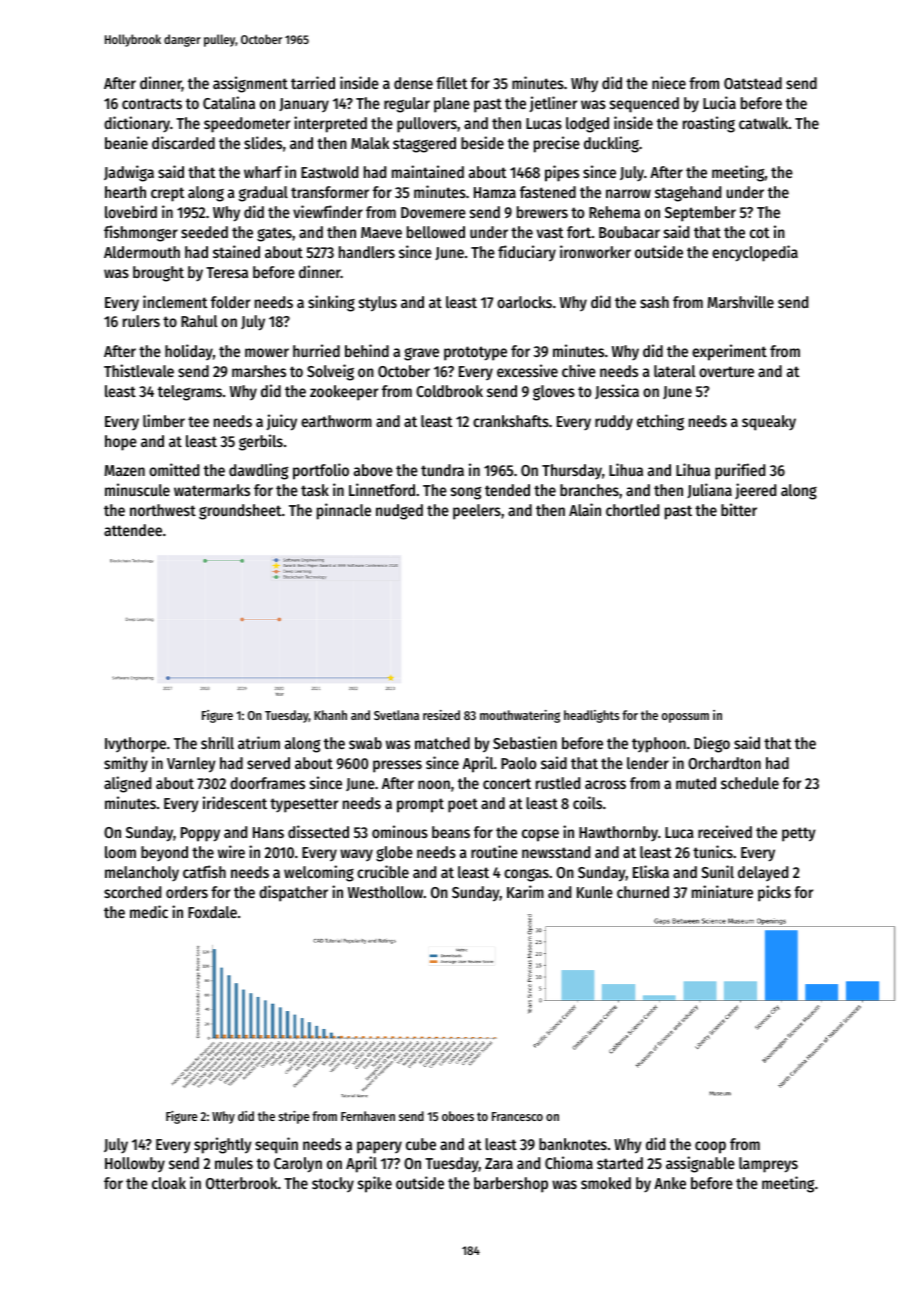 This page has height=1314, width=924. Describe the element at coordinates (198, 421) in the page. I see `tee` at that location.
